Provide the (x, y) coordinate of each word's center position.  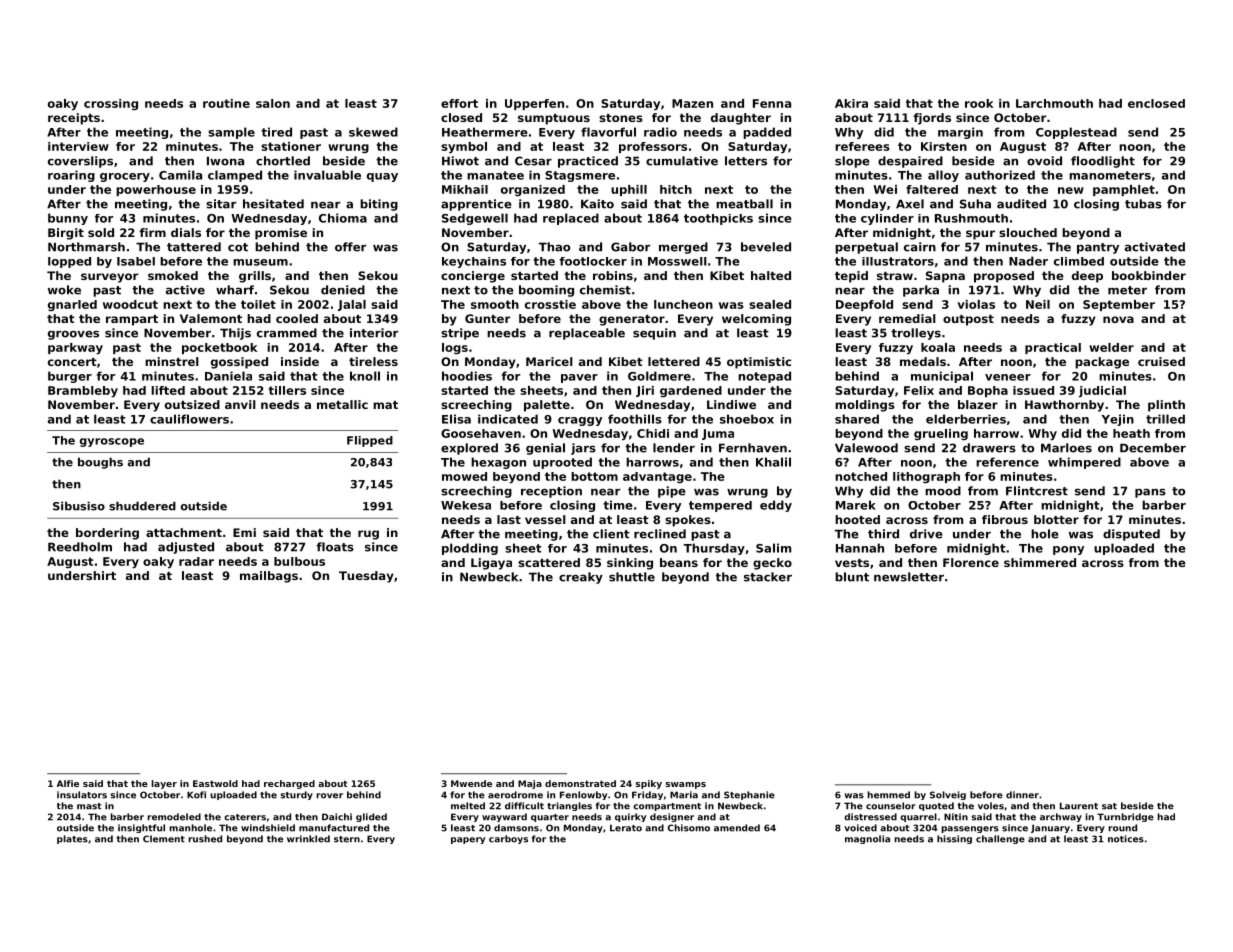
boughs (100, 463)
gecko (772, 564)
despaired (910, 162)
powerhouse (156, 190)
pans (1150, 493)
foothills (635, 419)
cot (238, 247)
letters (746, 161)
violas (976, 304)
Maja (530, 784)
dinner (1022, 795)
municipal (942, 377)
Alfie (68, 783)
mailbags (269, 577)
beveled (766, 247)
